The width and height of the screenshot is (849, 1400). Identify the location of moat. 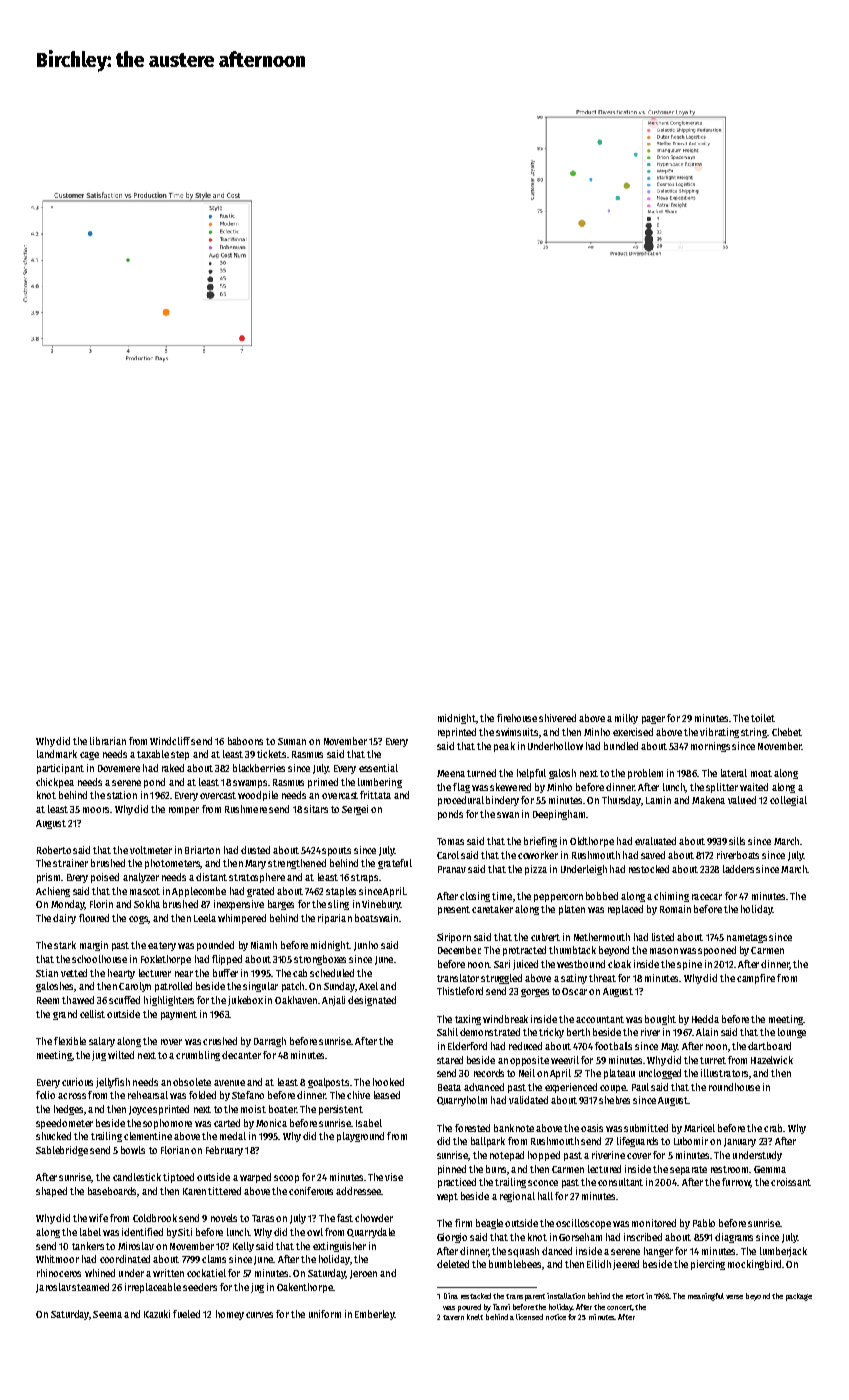
(761, 773).
